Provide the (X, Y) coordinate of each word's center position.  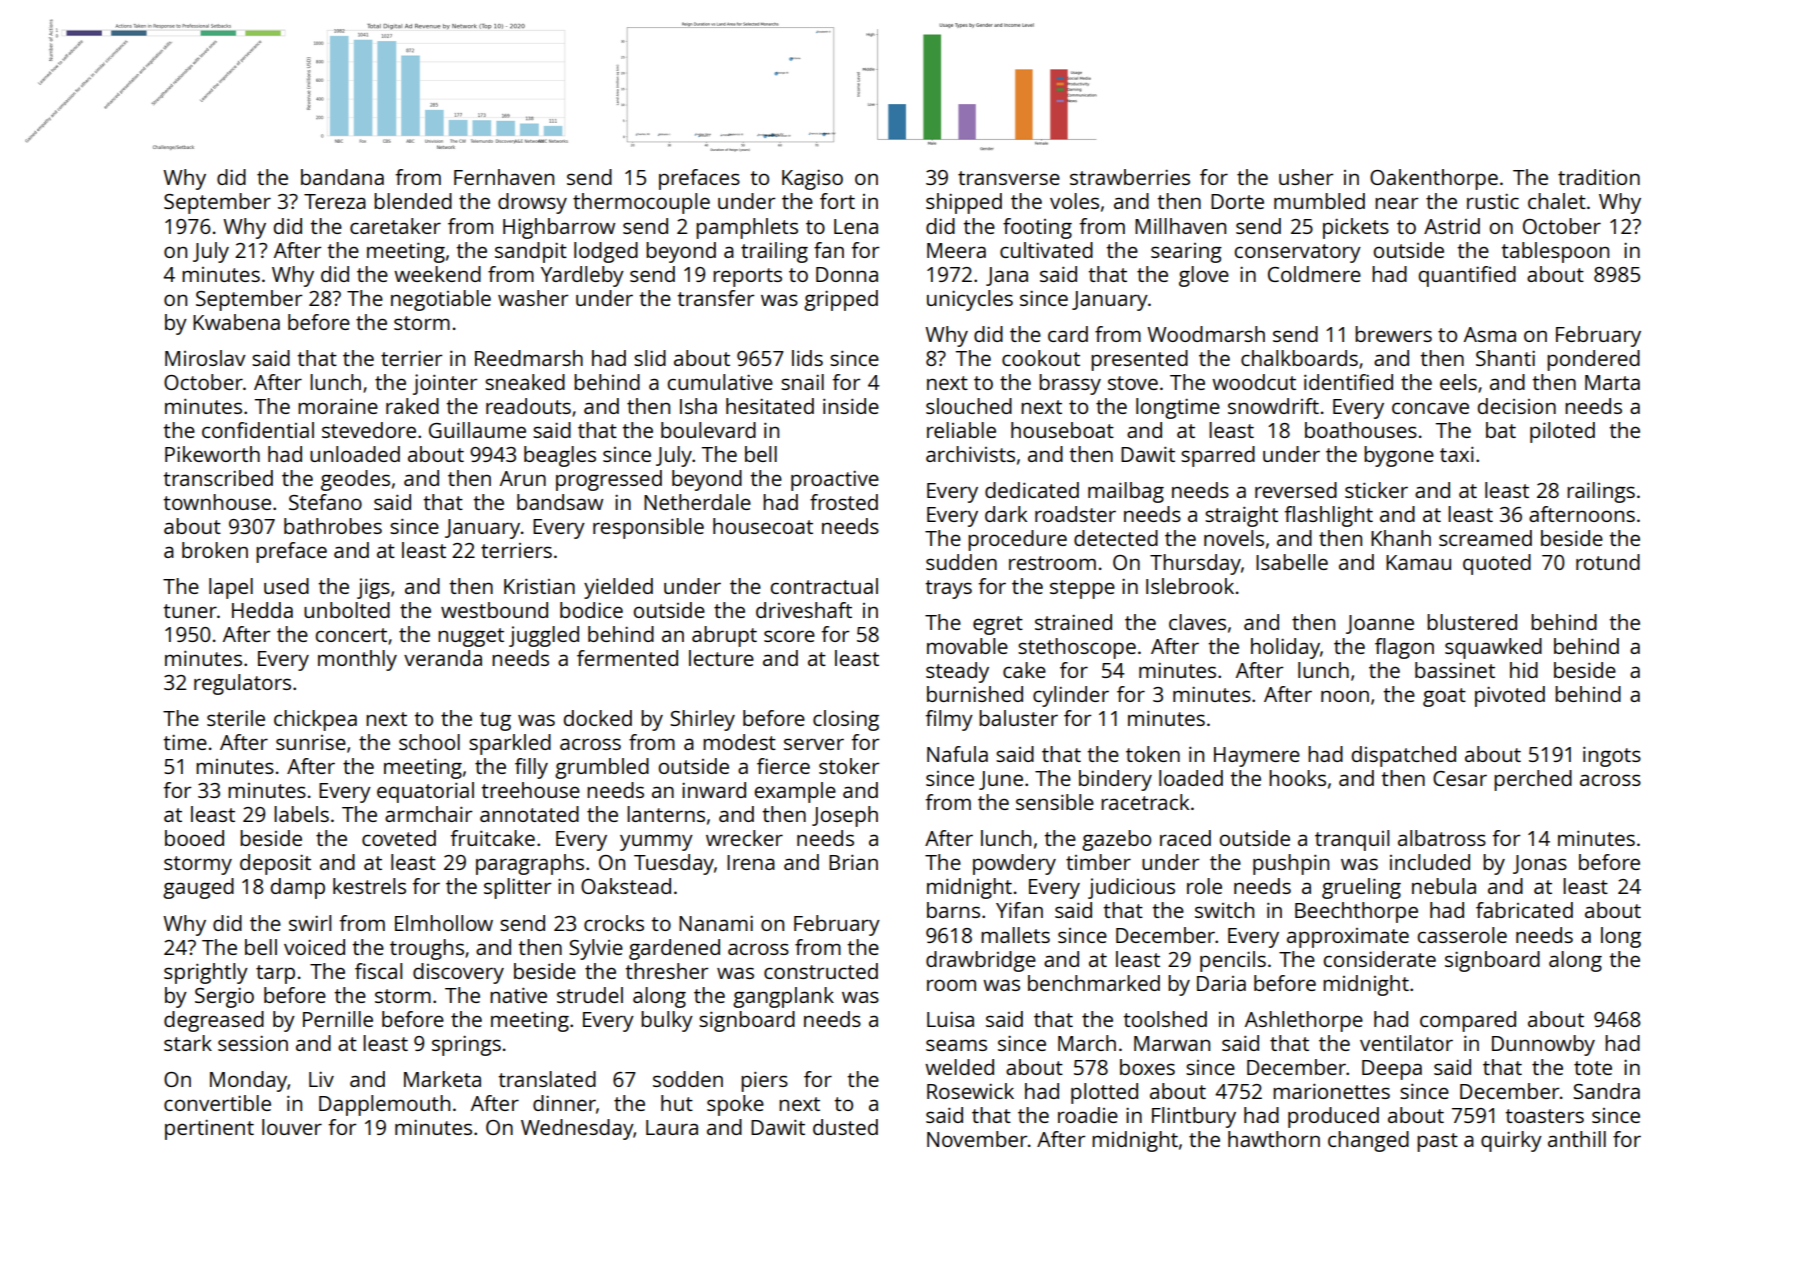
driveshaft (804, 610)
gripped (841, 300)
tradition (1599, 177)
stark (188, 1043)
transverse (1009, 178)
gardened (674, 949)
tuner (190, 611)
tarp (275, 974)
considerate (1379, 959)
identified (1348, 382)
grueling (1361, 888)
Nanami (716, 923)
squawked (1493, 648)
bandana (342, 177)
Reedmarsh (529, 358)
